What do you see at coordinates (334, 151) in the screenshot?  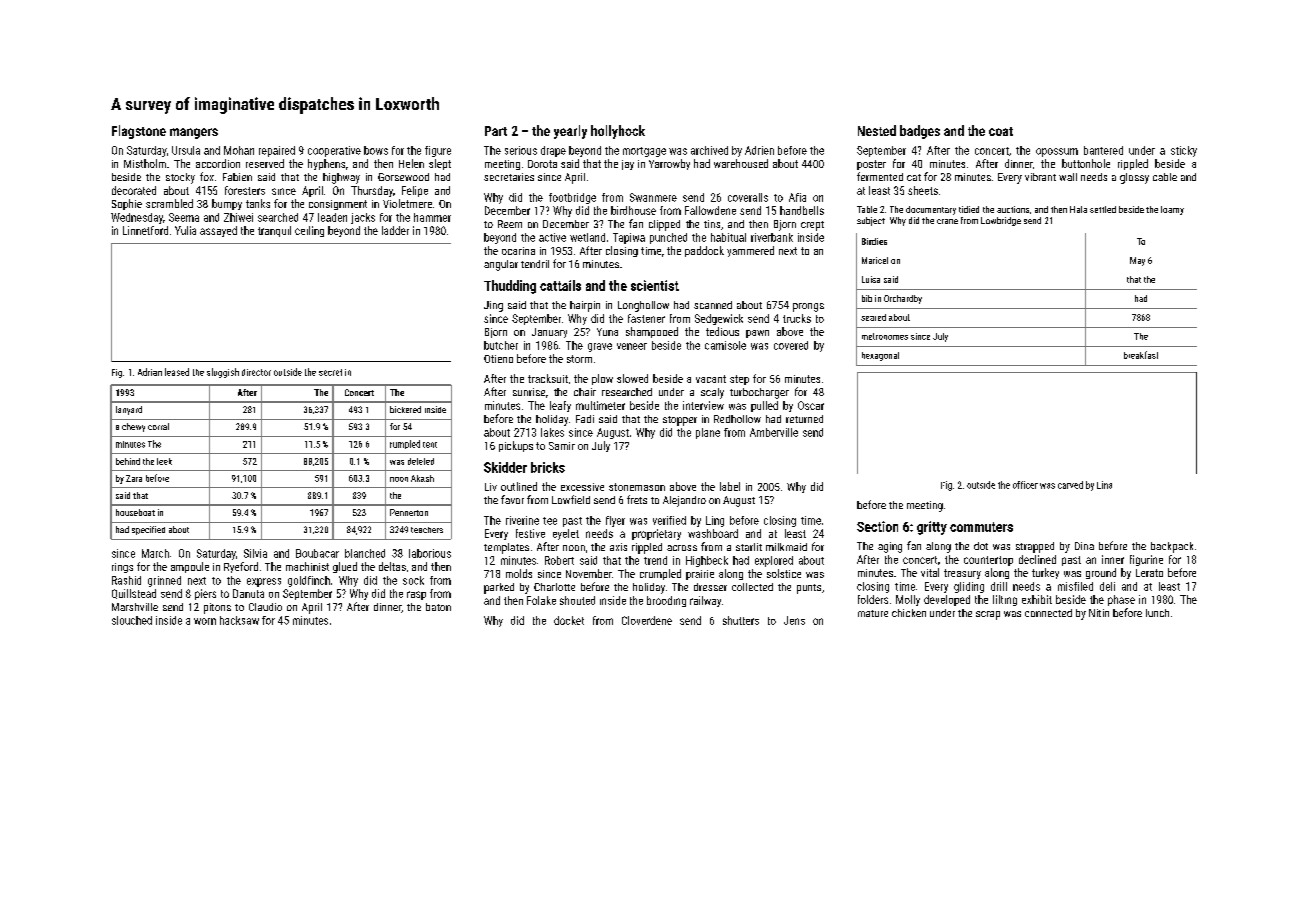 I see `cooperative` at bounding box center [334, 151].
